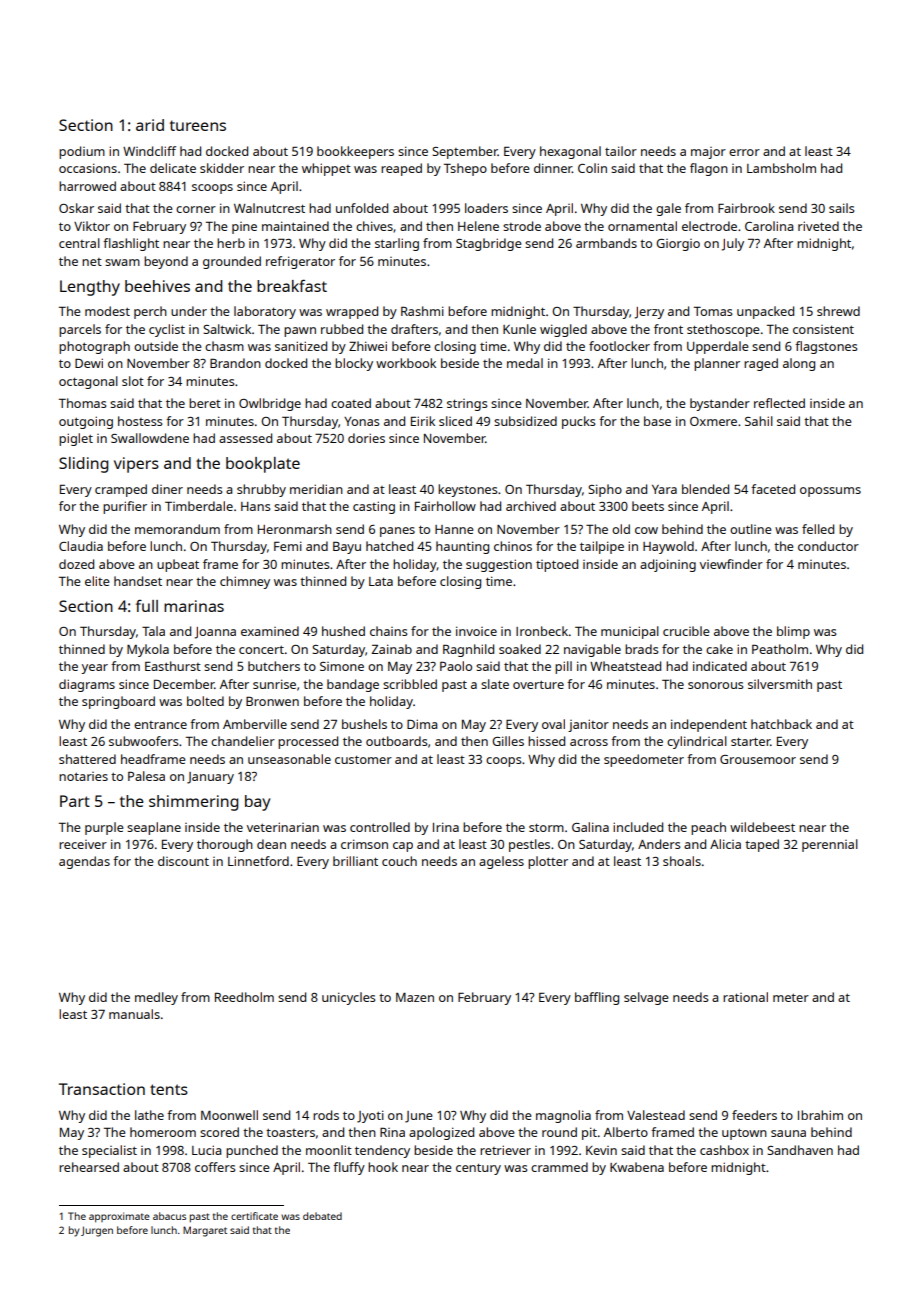 The height and width of the screenshot is (1308, 924). What do you see at coordinates (570, 152) in the screenshot?
I see `hexagonal` at bounding box center [570, 152].
